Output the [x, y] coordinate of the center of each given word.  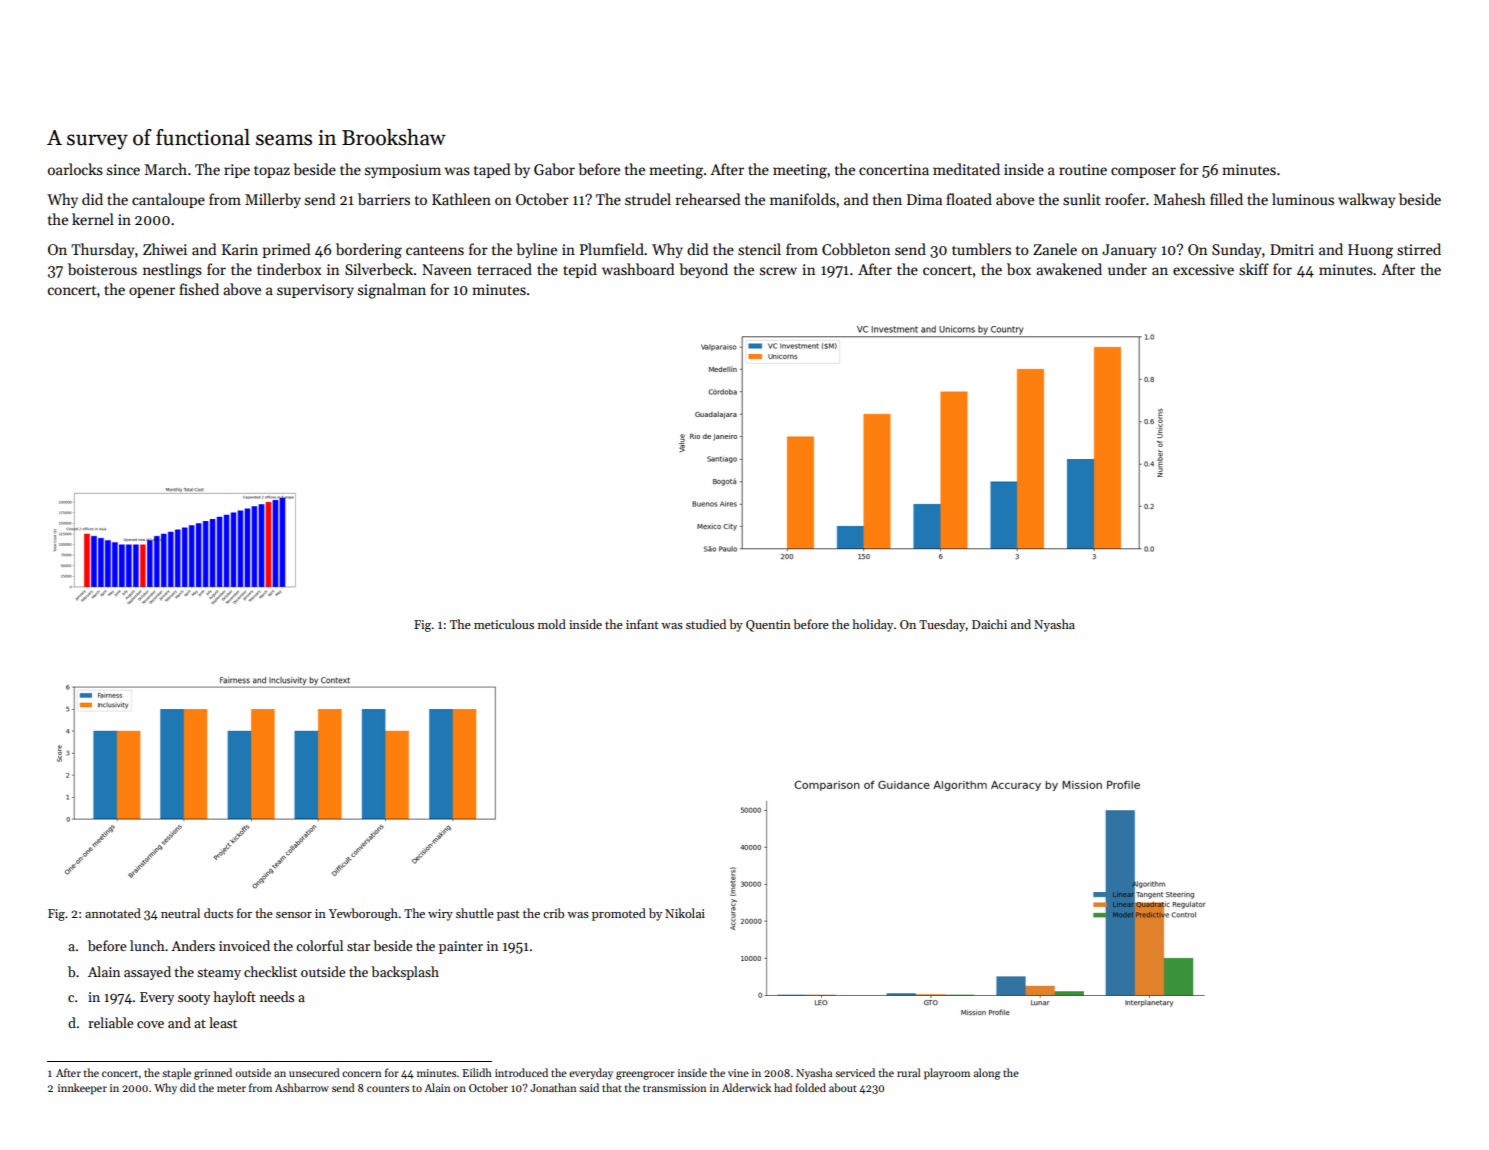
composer [1143, 172]
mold [552, 624]
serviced [855, 1072]
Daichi [989, 624]
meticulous [504, 624]
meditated [966, 169]
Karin [240, 249]
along [987, 1074]
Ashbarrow [302, 1087]
